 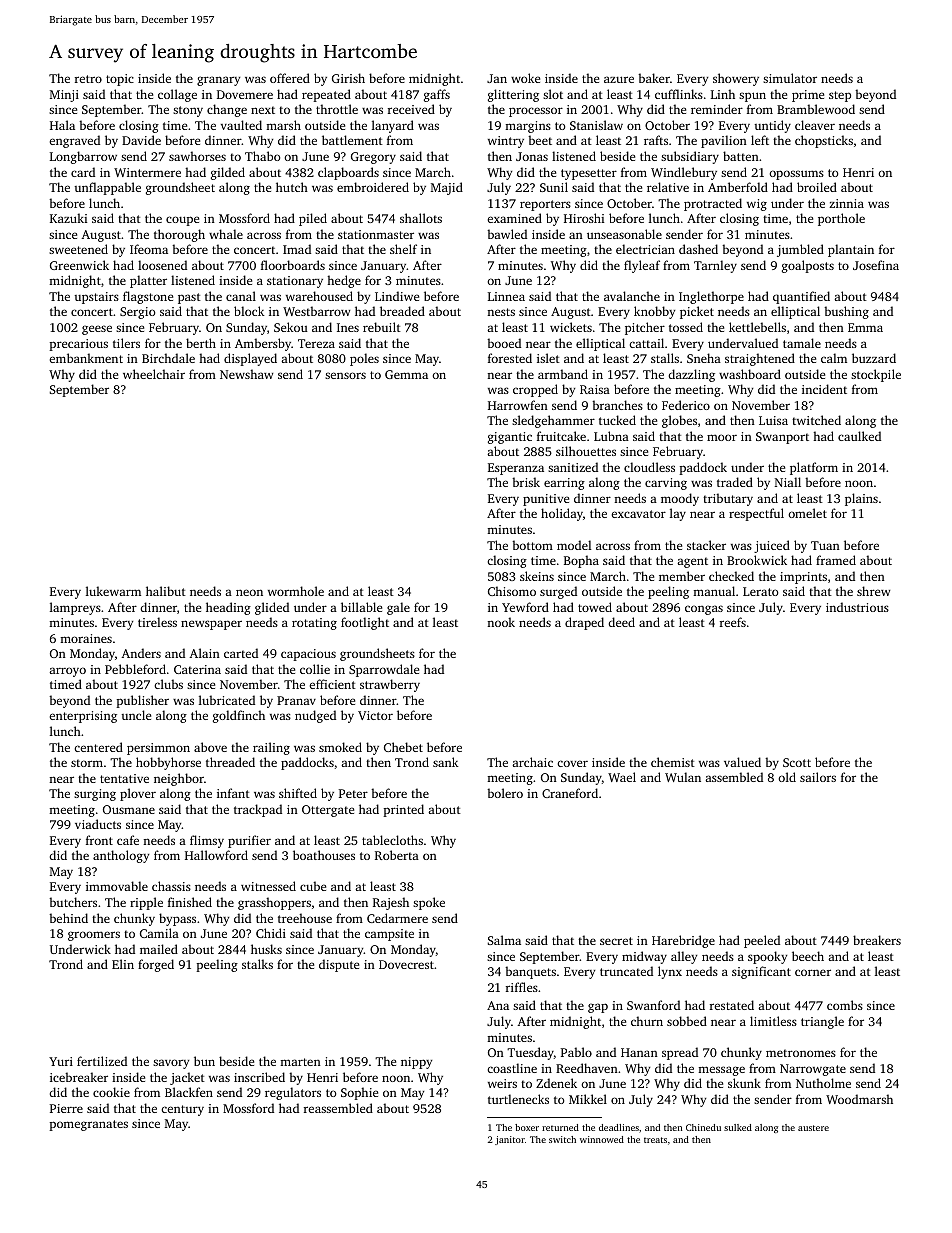 What do you see at coordinates (246, 374) in the page?
I see `Newshaw` at bounding box center [246, 374].
